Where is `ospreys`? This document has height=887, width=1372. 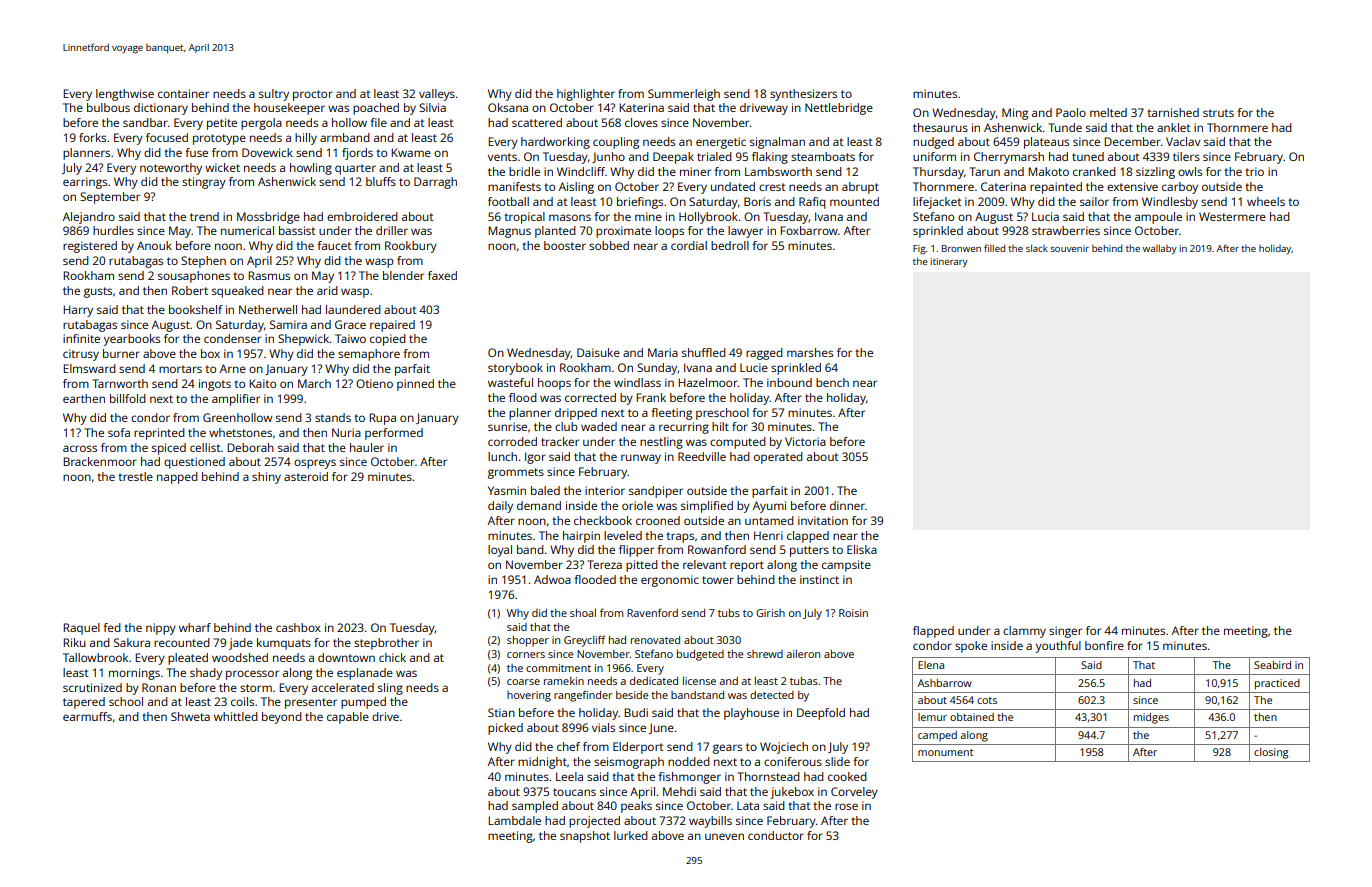 ospreys is located at coordinates (315, 464).
